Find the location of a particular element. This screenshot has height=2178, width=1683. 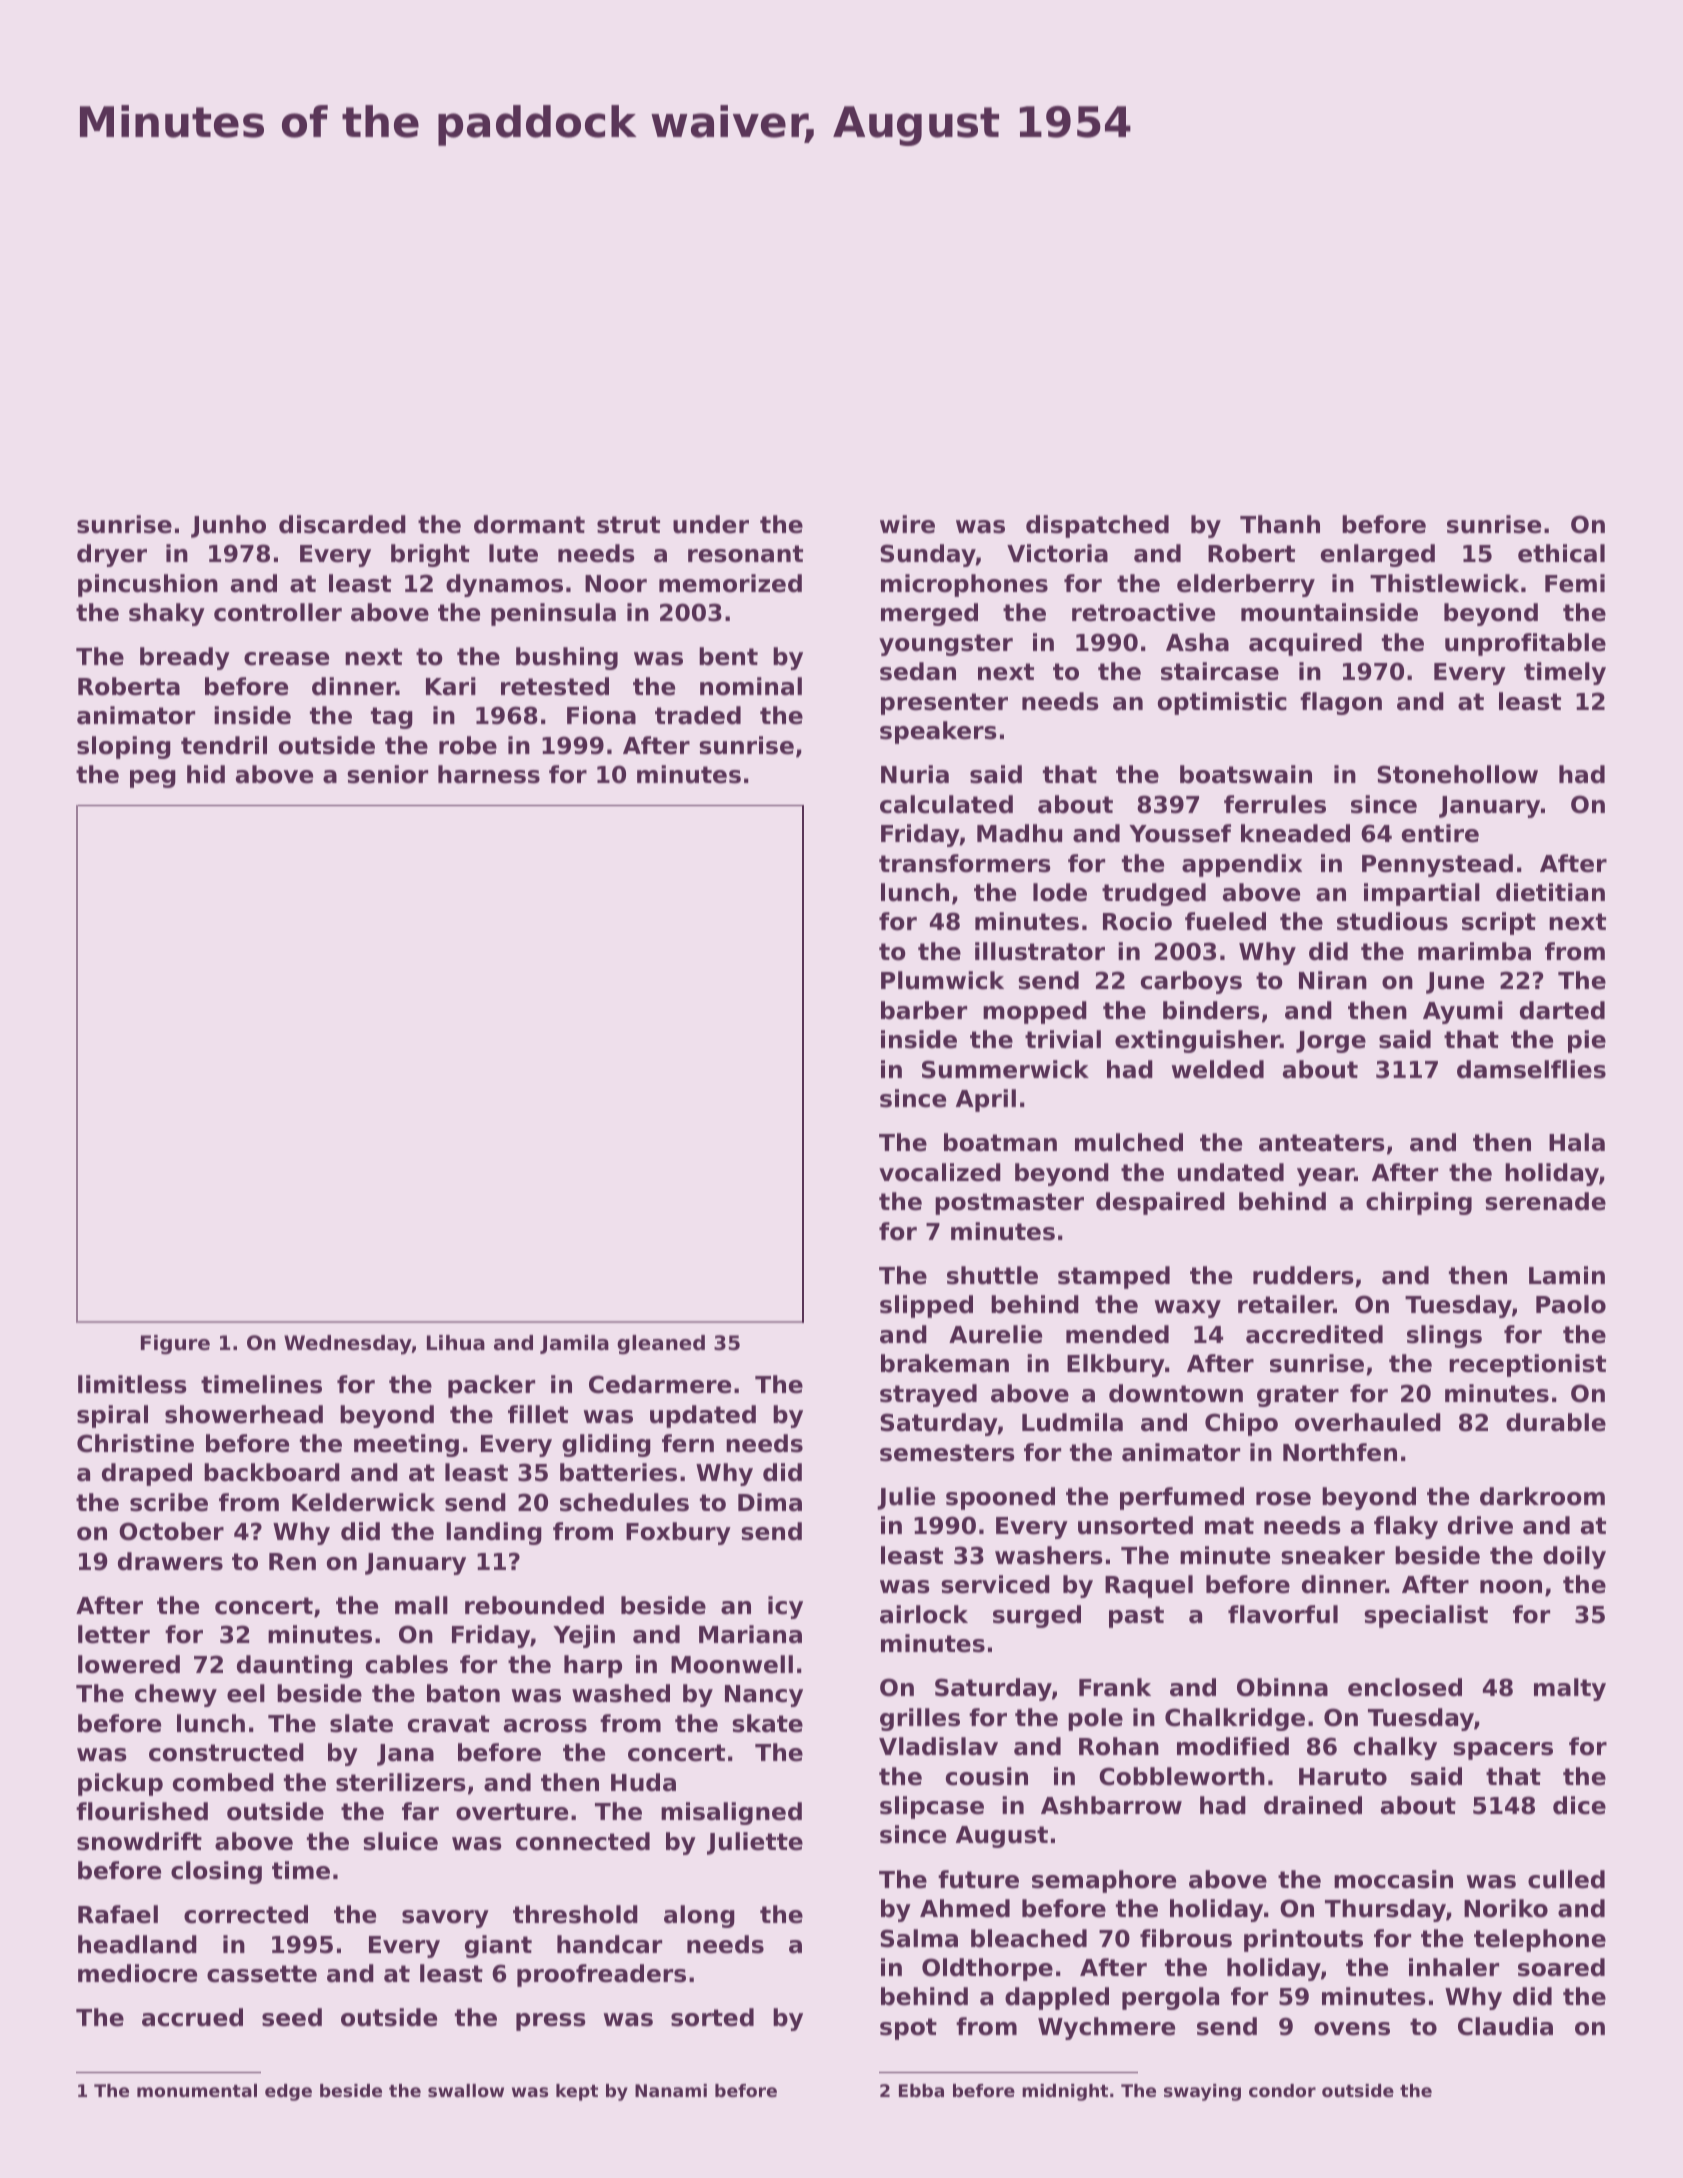

Wednesday is located at coordinates (348, 1345).
